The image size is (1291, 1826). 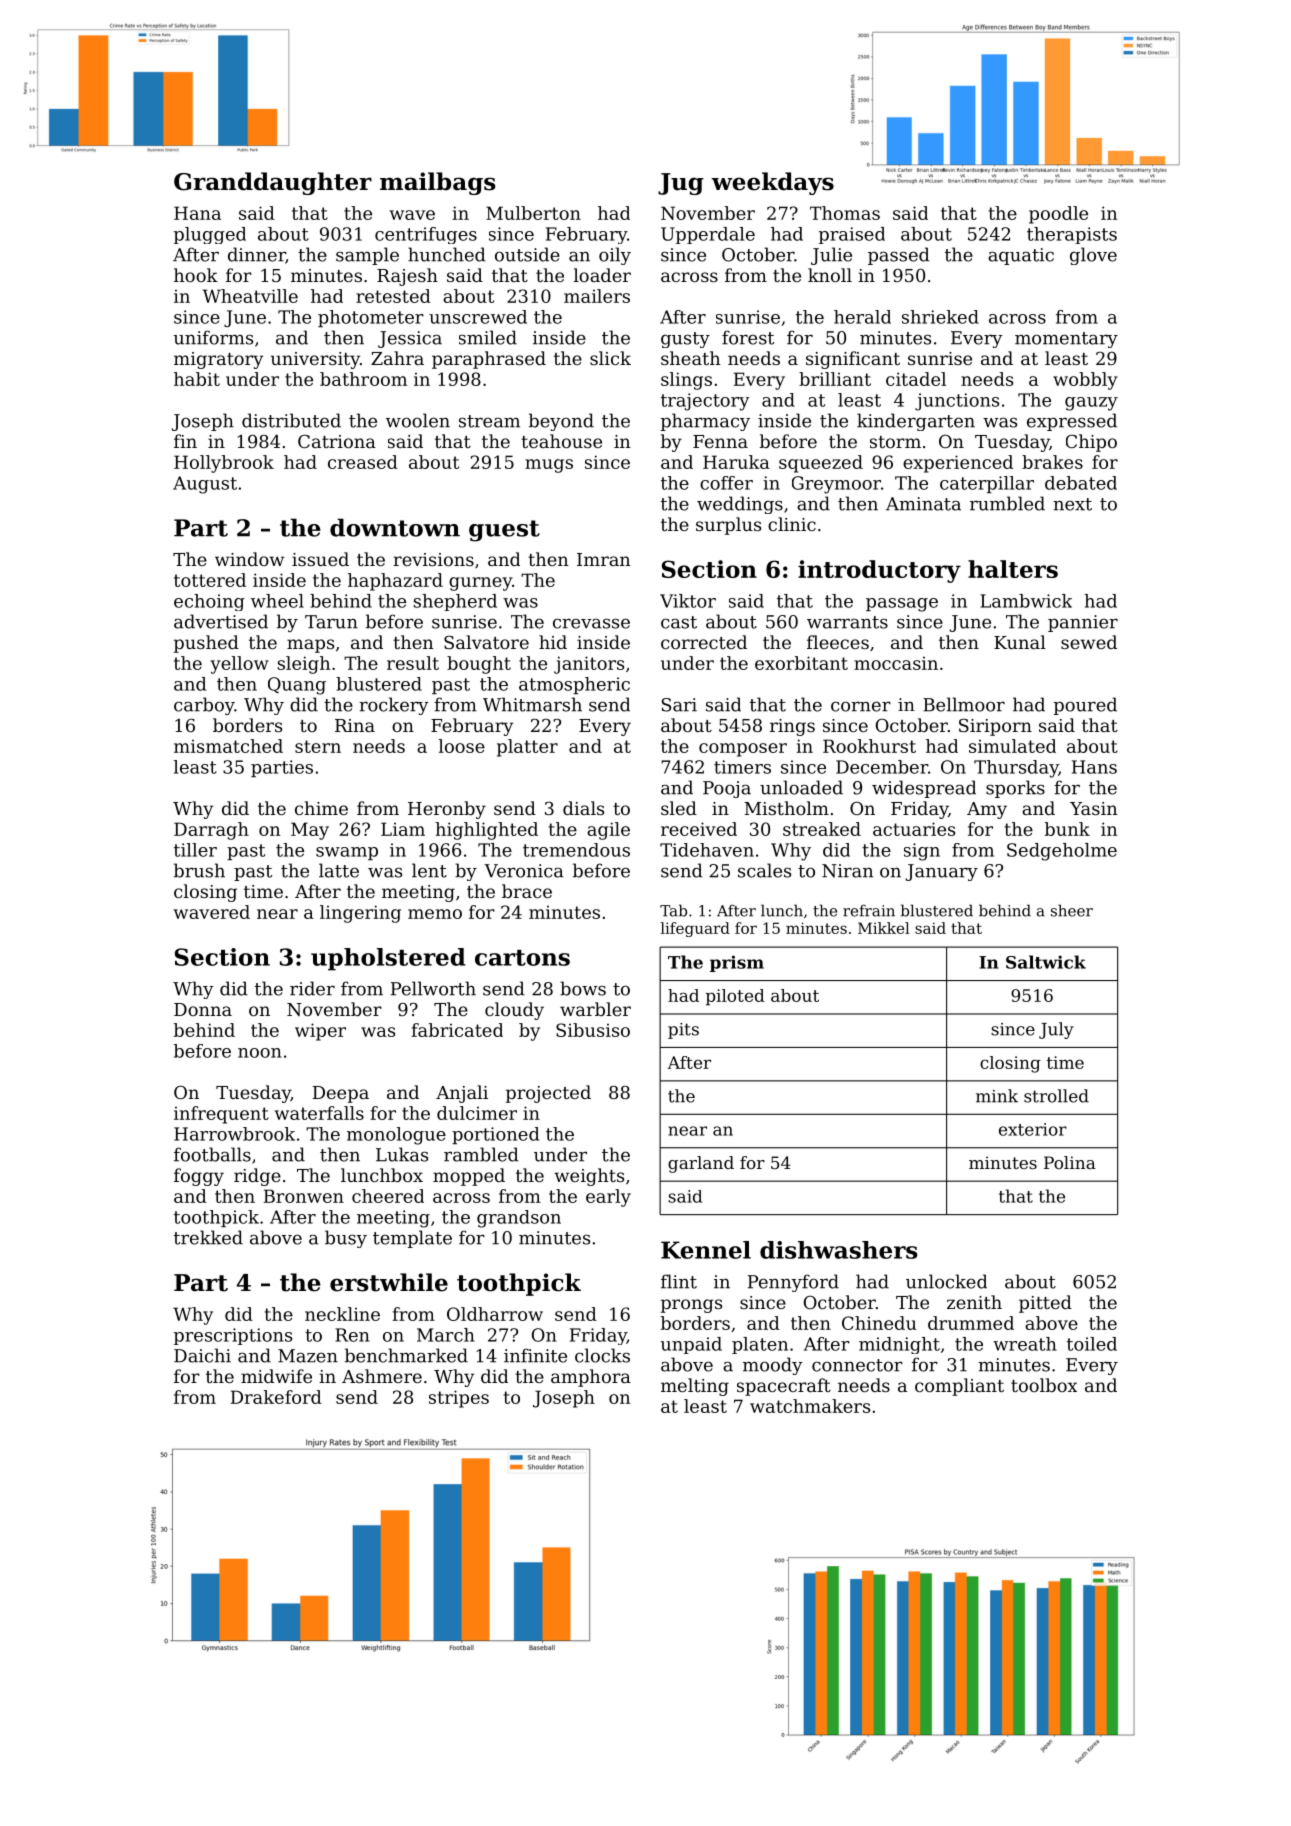 What do you see at coordinates (1083, 623) in the page?
I see `pannier` at bounding box center [1083, 623].
